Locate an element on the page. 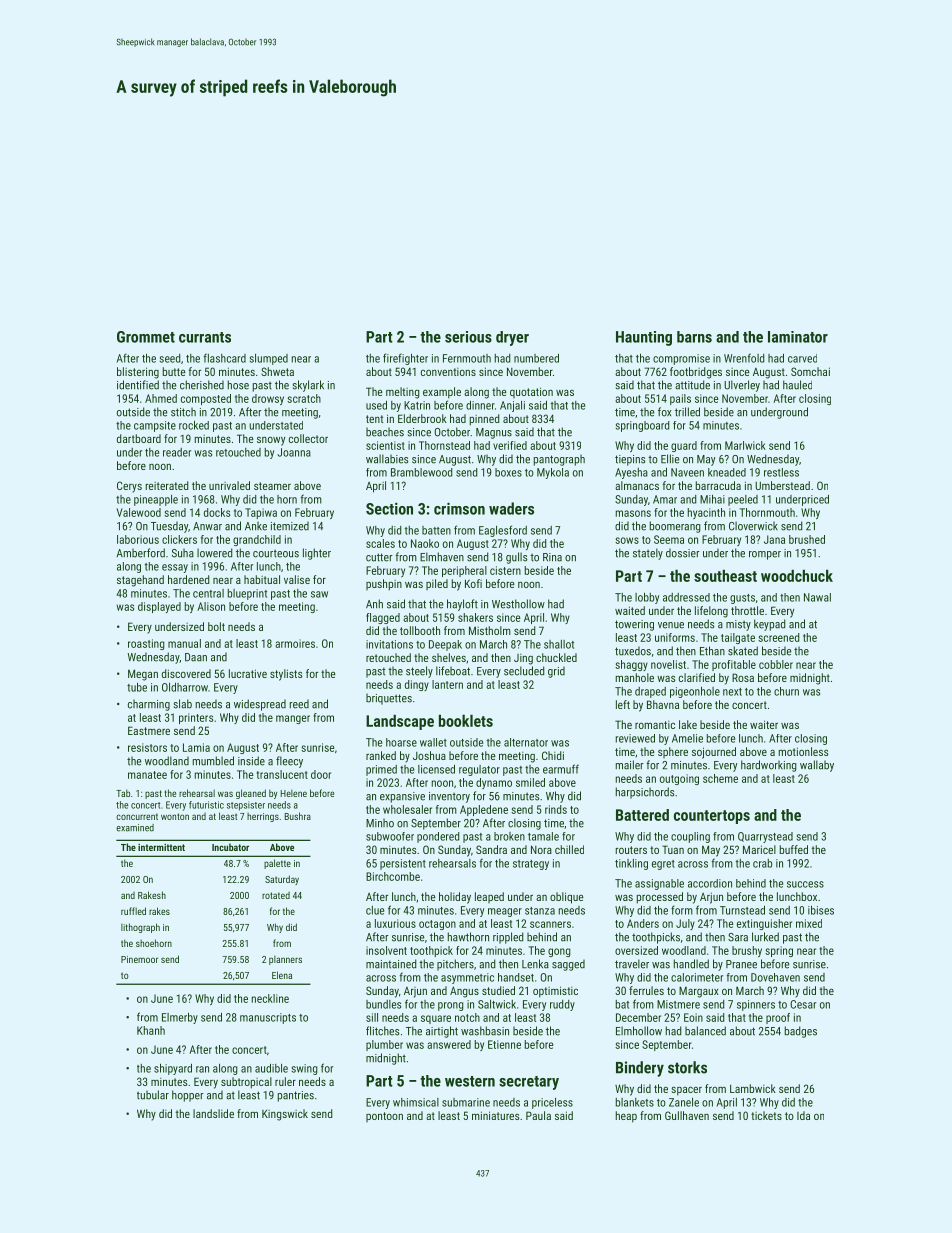 The image size is (952, 1233). rinds is located at coordinates (556, 809).
